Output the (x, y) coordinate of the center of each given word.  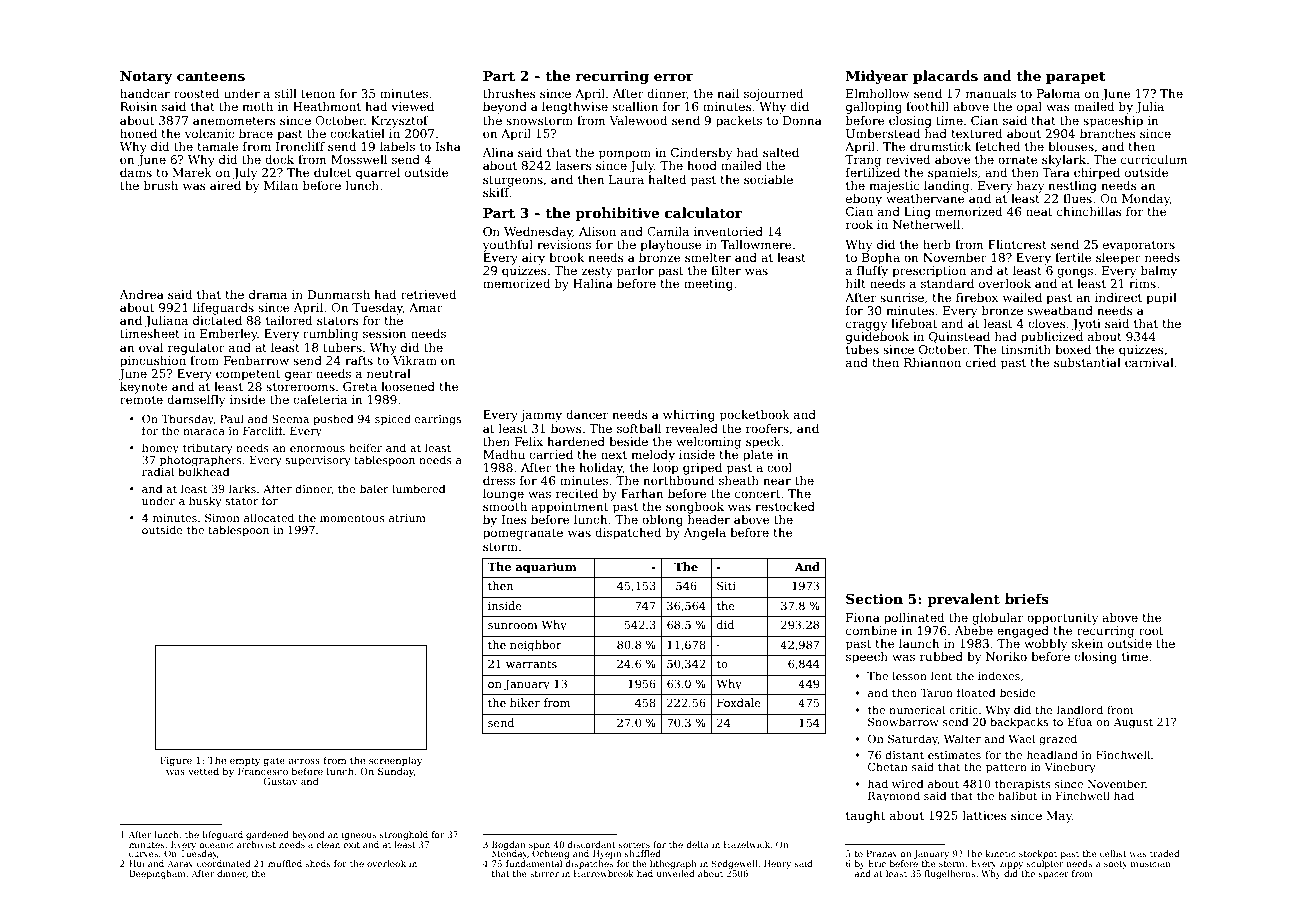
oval (151, 347)
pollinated (914, 619)
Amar (426, 307)
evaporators (1139, 246)
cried (981, 362)
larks (242, 488)
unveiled (675, 873)
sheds (318, 863)
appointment (569, 508)
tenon (318, 94)
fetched (997, 146)
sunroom (513, 626)
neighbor (536, 646)
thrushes (509, 93)
